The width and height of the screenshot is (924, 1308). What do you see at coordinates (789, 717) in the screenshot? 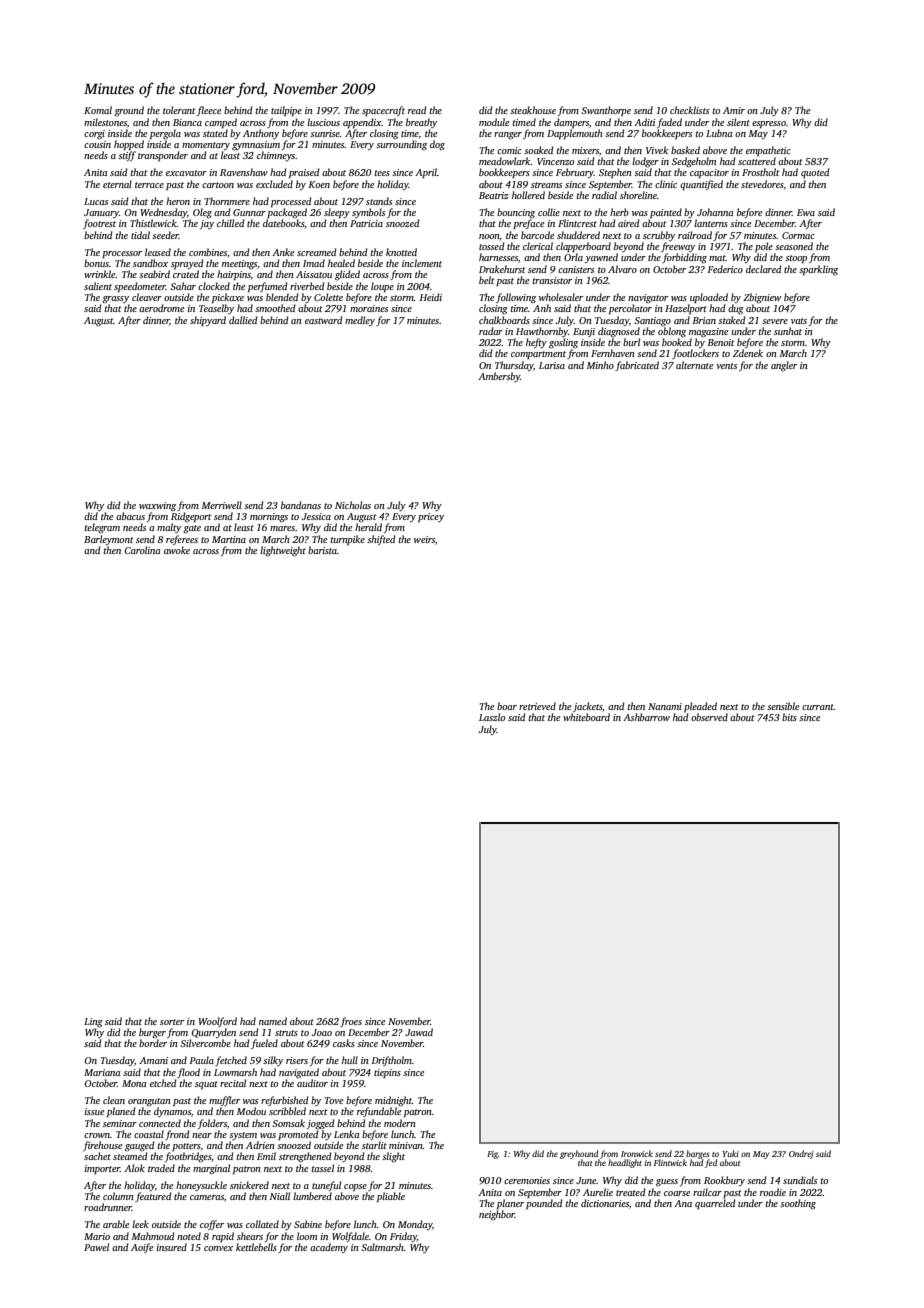
I see `bits` at bounding box center [789, 717].
